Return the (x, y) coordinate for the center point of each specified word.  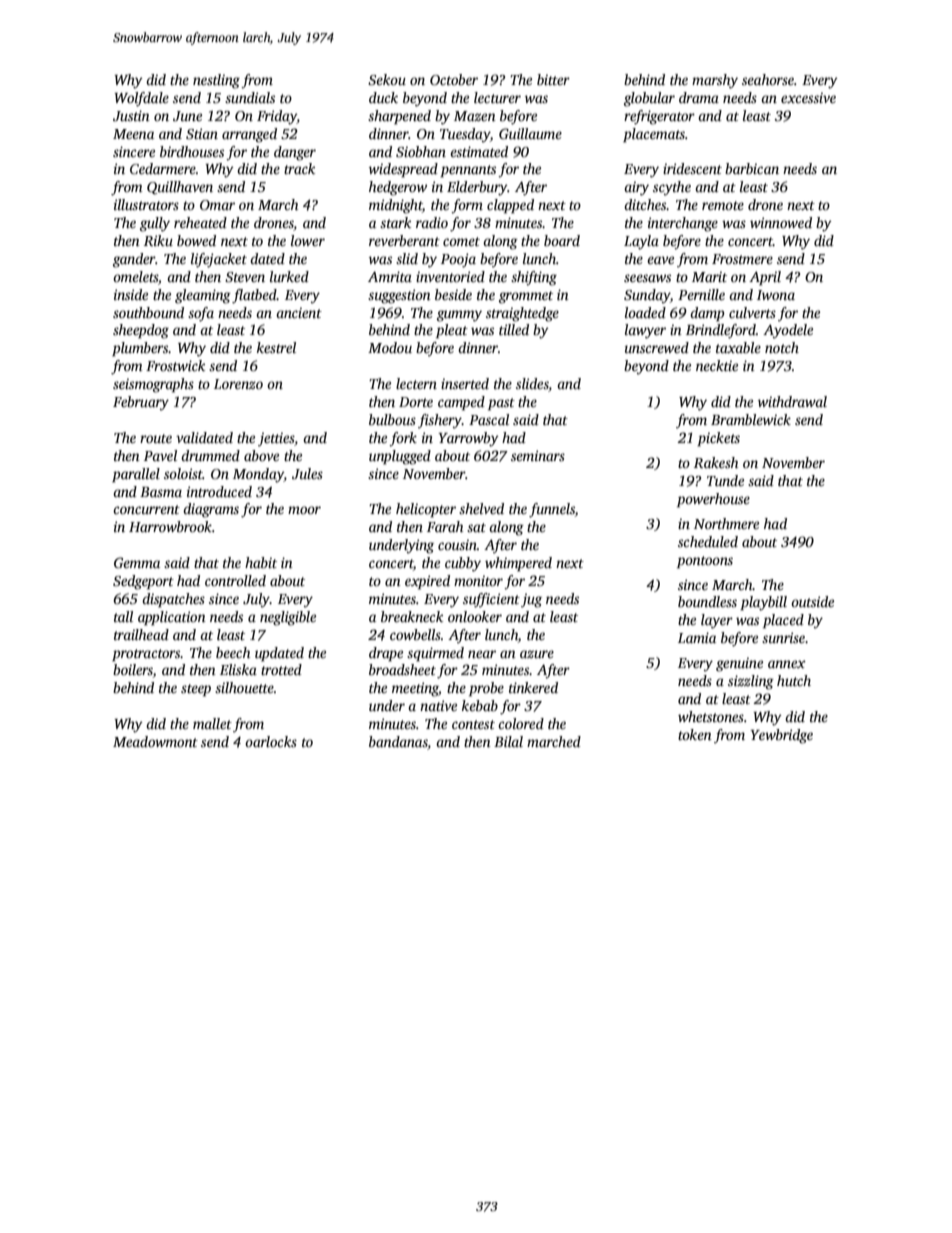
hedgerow (398, 188)
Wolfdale (141, 99)
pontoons (705, 562)
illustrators (146, 204)
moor (304, 510)
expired (427, 582)
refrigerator (659, 117)
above (261, 455)
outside (812, 601)
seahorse (768, 79)
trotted (281, 669)
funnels (552, 510)
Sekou (387, 79)
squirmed (435, 654)
